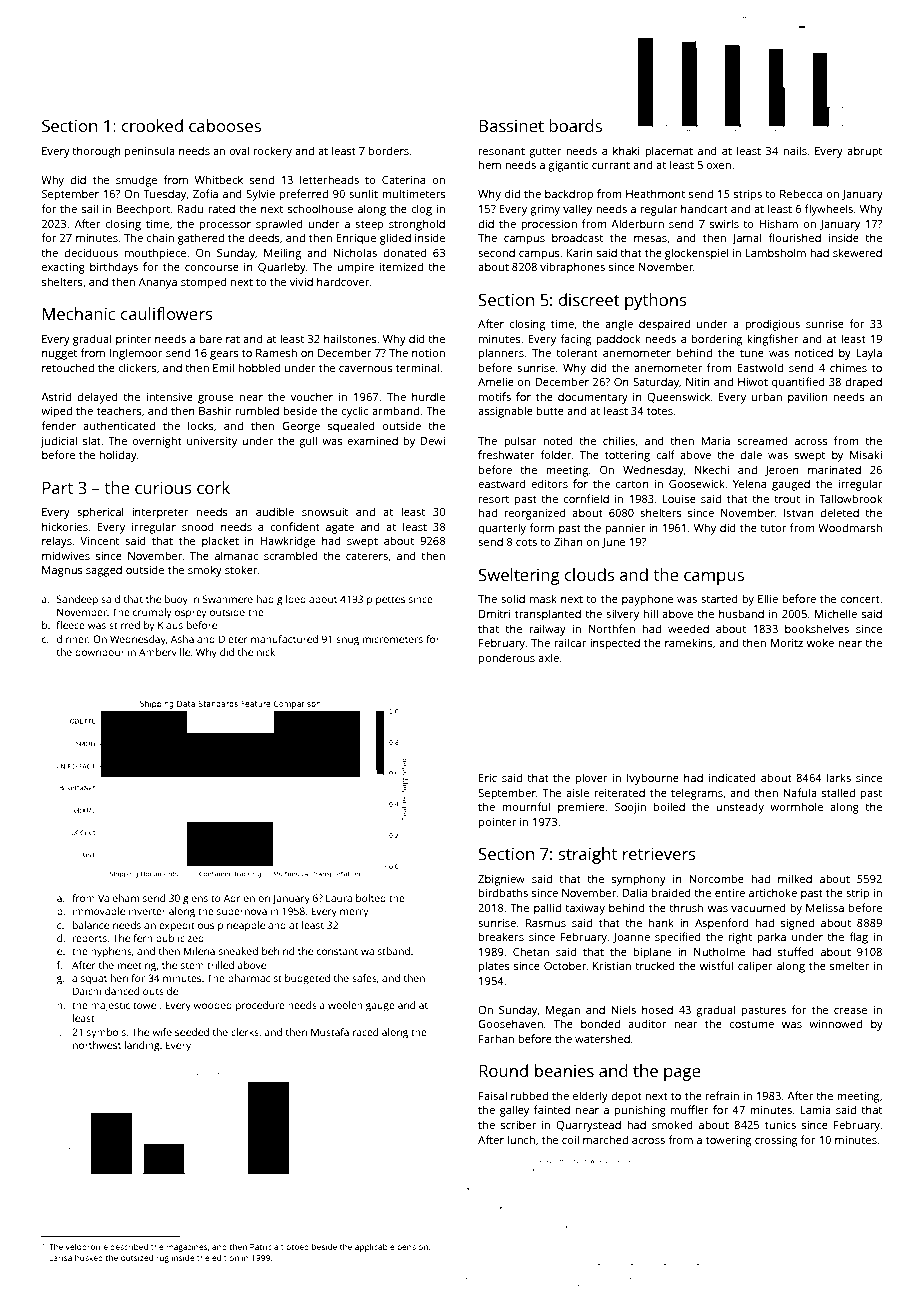 The image size is (924, 1308). What do you see at coordinates (850, 498) in the screenshot?
I see `Tallowbrook` at bounding box center [850, 498].
